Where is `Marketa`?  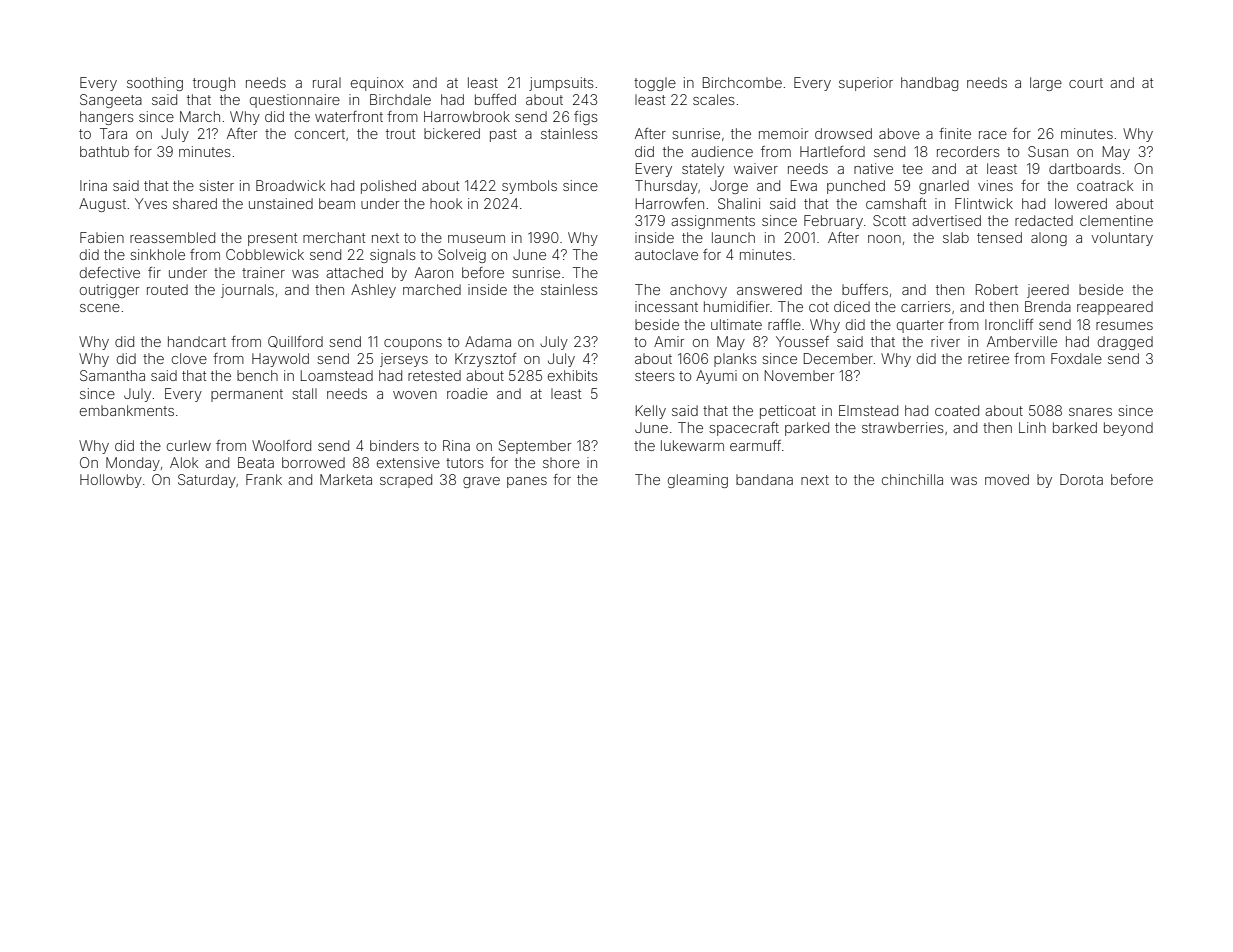
Marketa is located at coordinates (346, 479).
